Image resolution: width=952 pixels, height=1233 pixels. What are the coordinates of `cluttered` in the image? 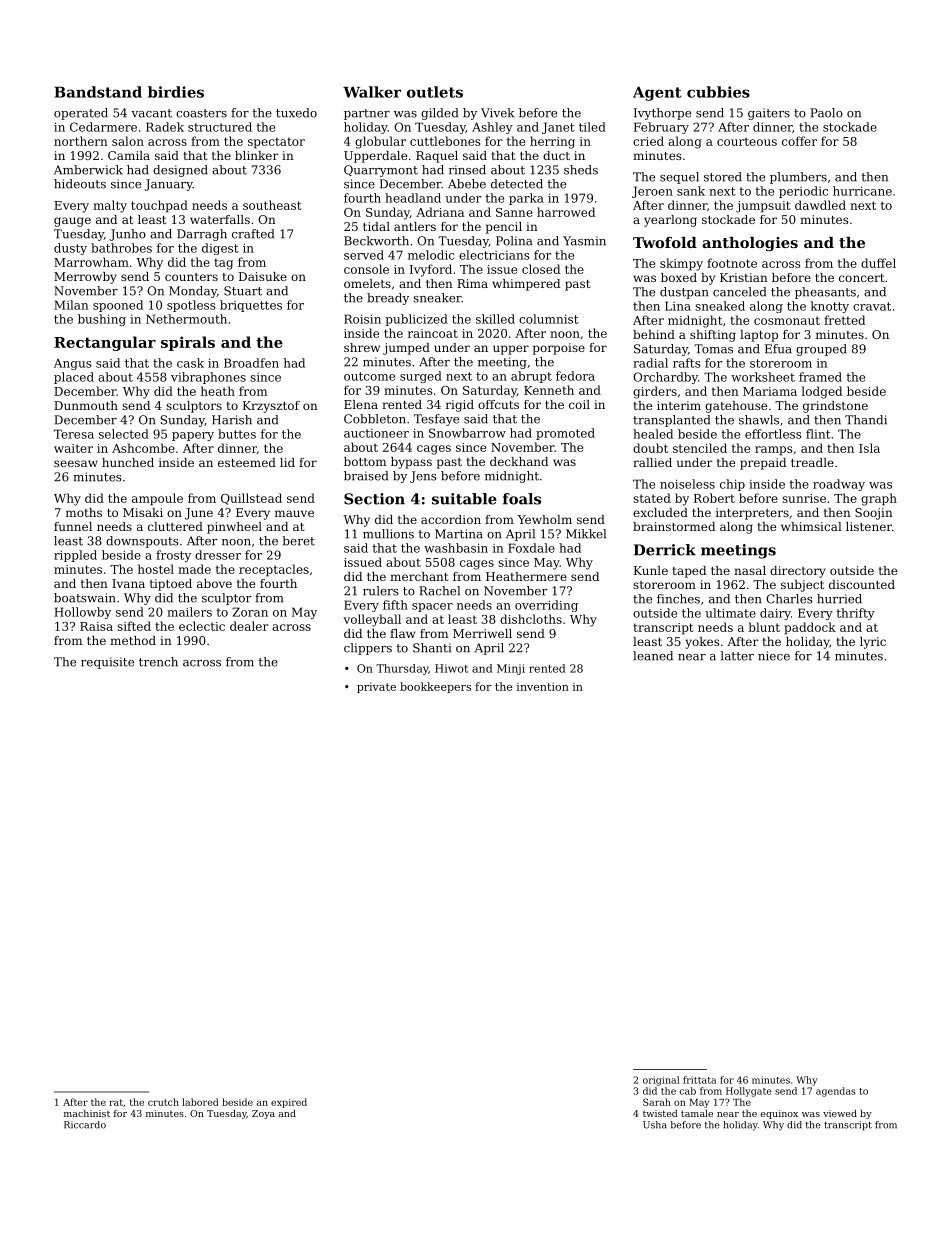 It's located at (175, 526).
